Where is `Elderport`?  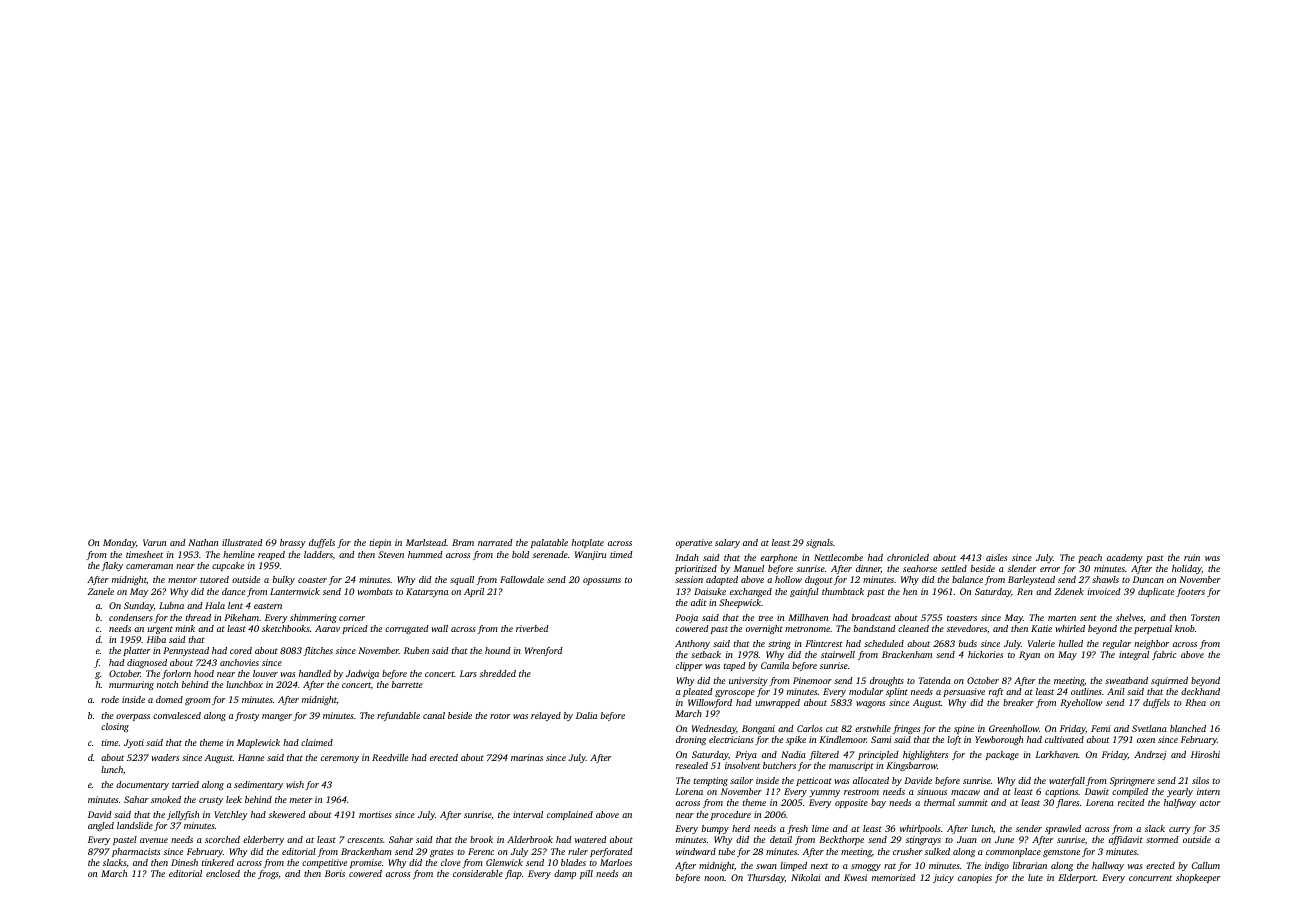
Elderport is located at coordinates (1077, 878).
